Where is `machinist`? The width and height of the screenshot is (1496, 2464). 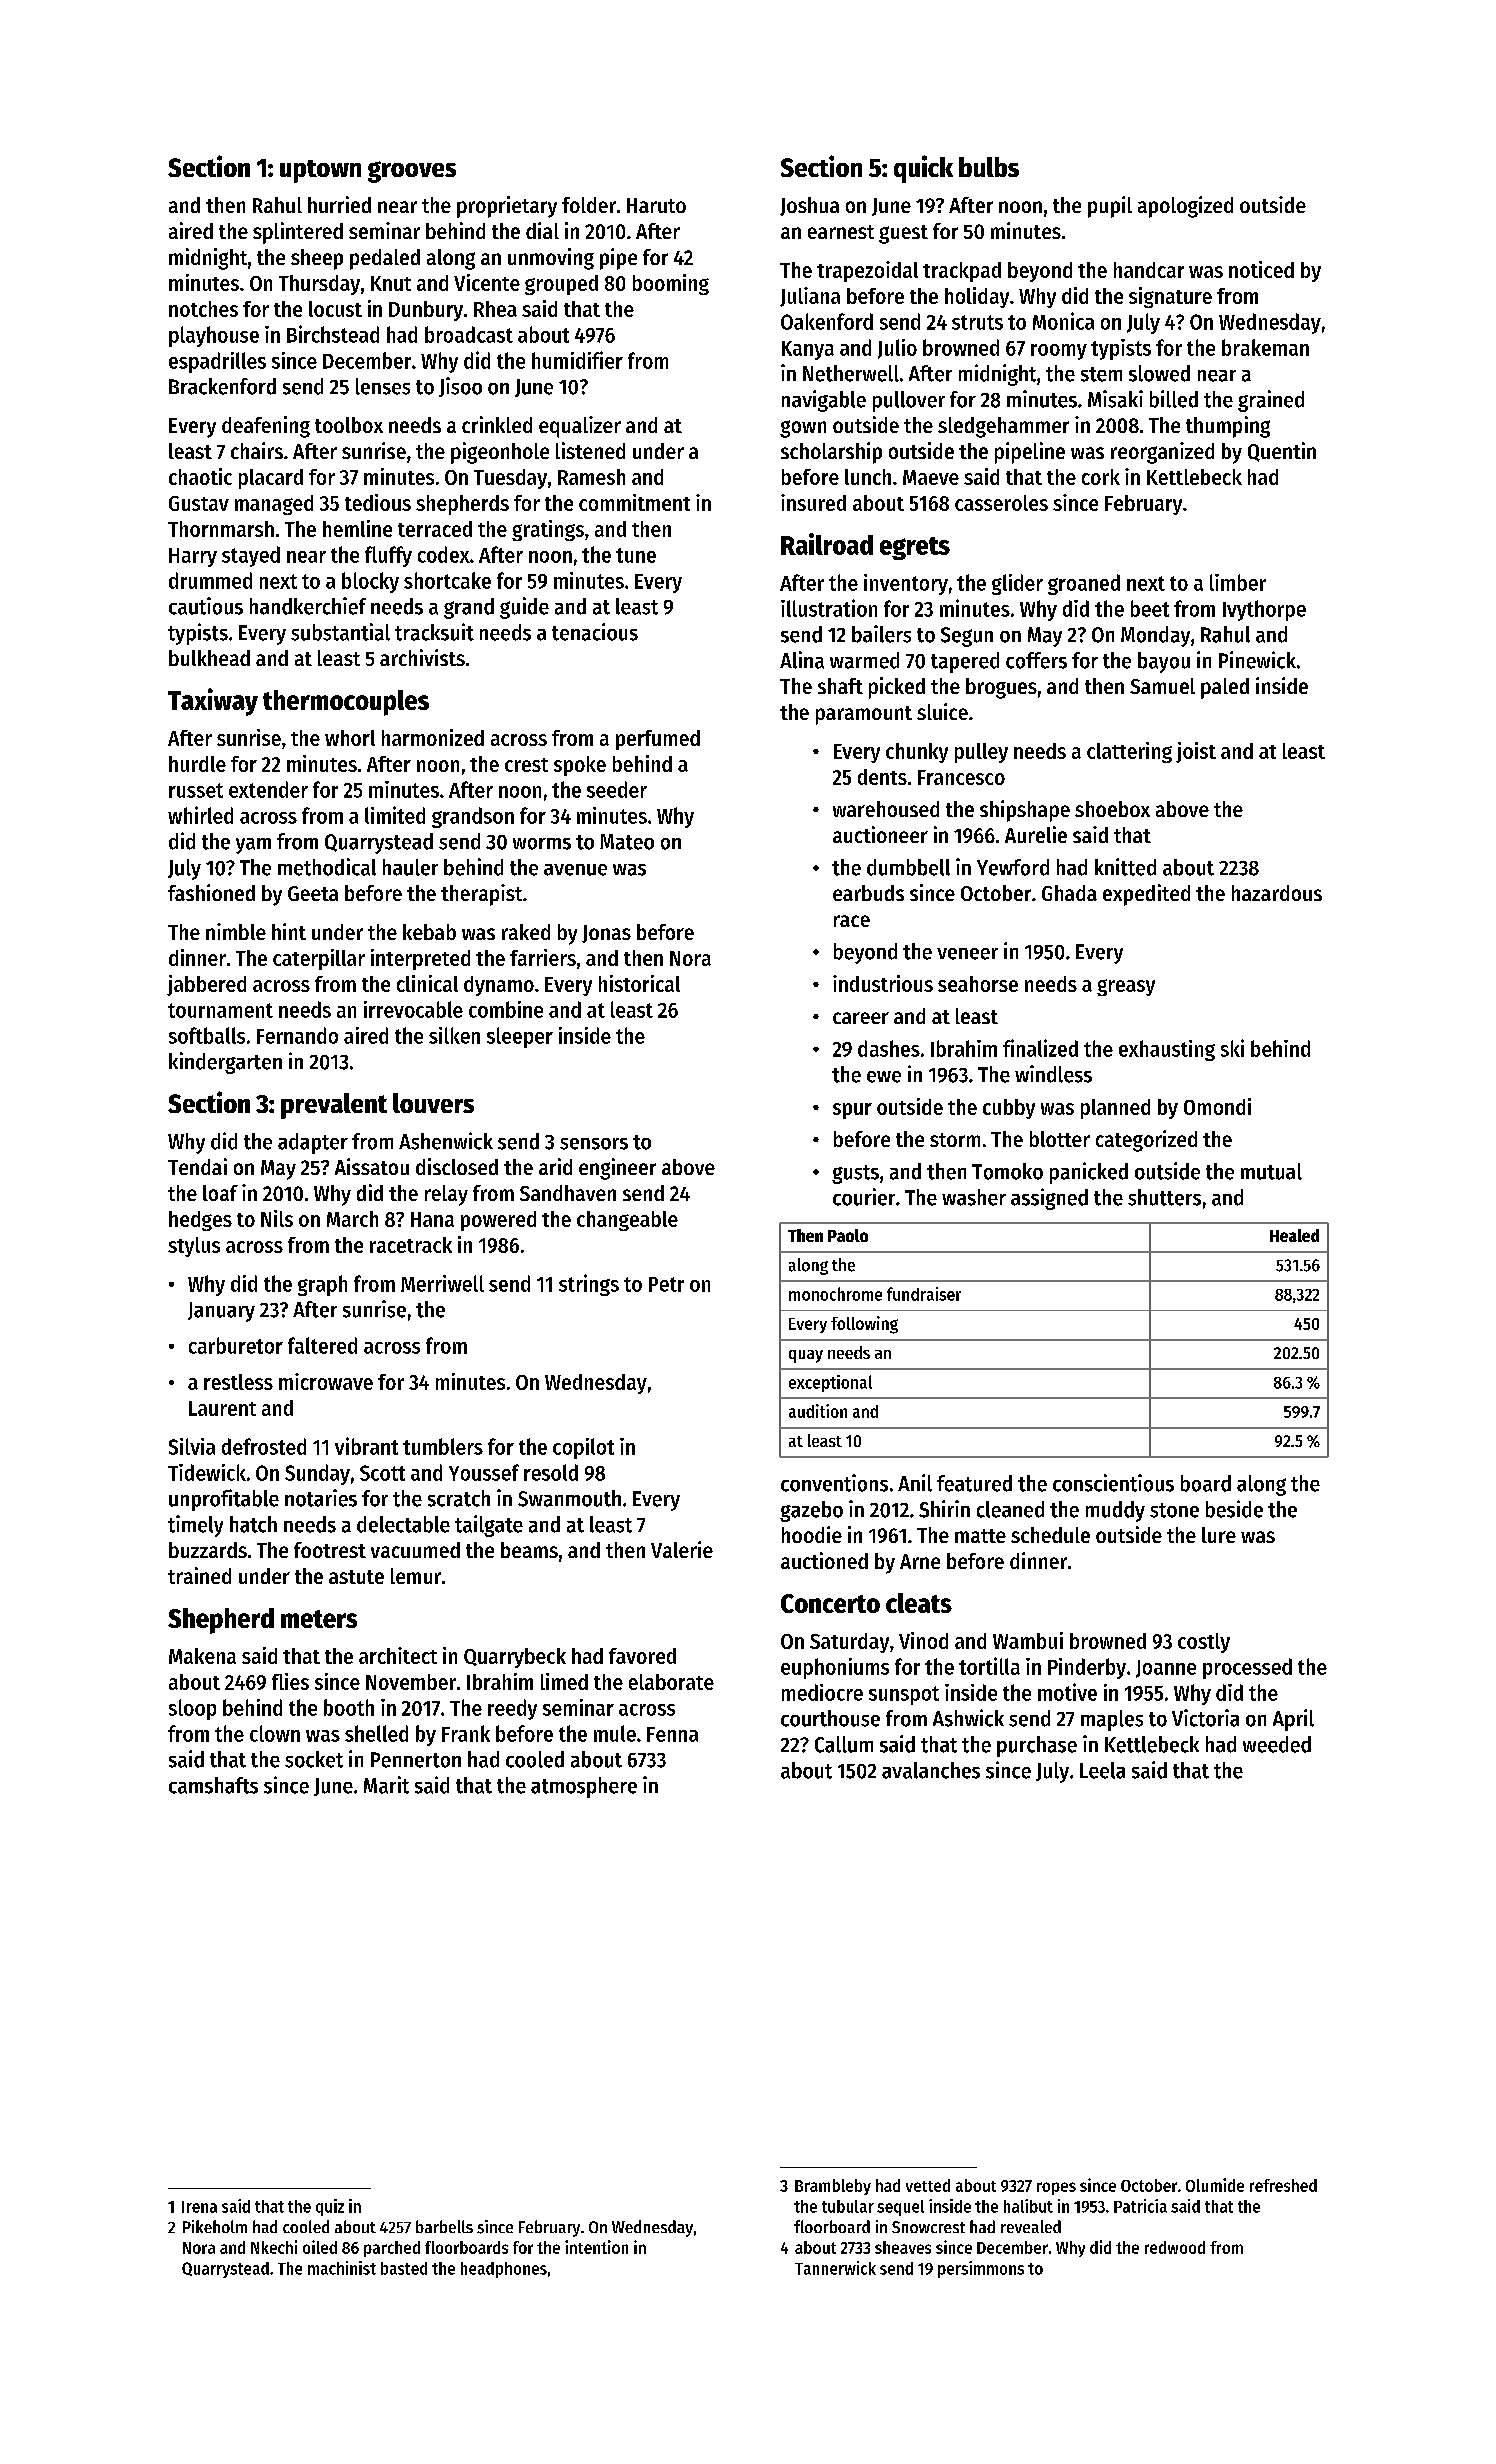 machinist is located at coordinates (342, 2268).
